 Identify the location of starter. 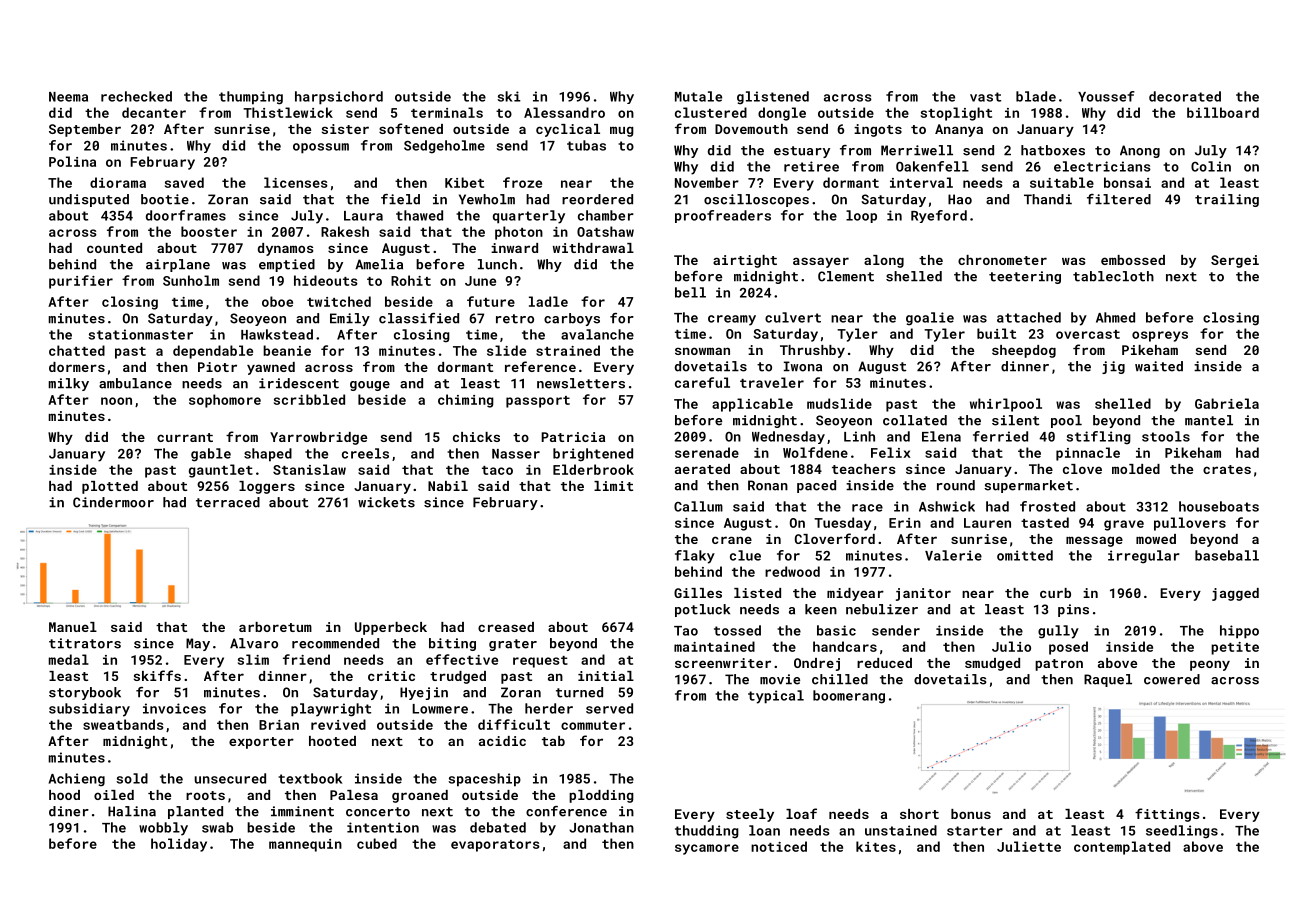
(975, 831).
